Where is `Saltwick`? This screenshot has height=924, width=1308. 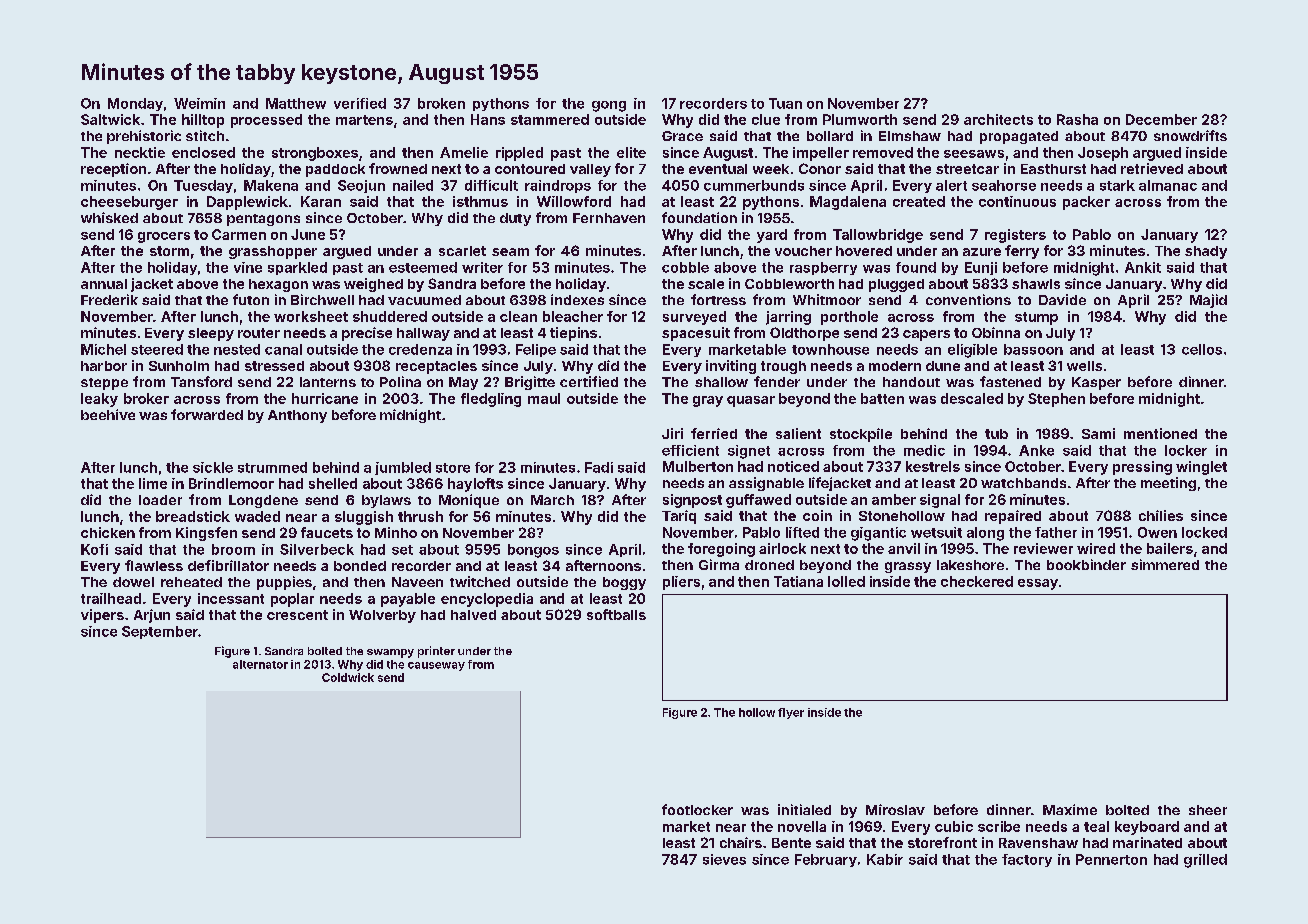
Saltwick is located at coordinates (110, 119).
